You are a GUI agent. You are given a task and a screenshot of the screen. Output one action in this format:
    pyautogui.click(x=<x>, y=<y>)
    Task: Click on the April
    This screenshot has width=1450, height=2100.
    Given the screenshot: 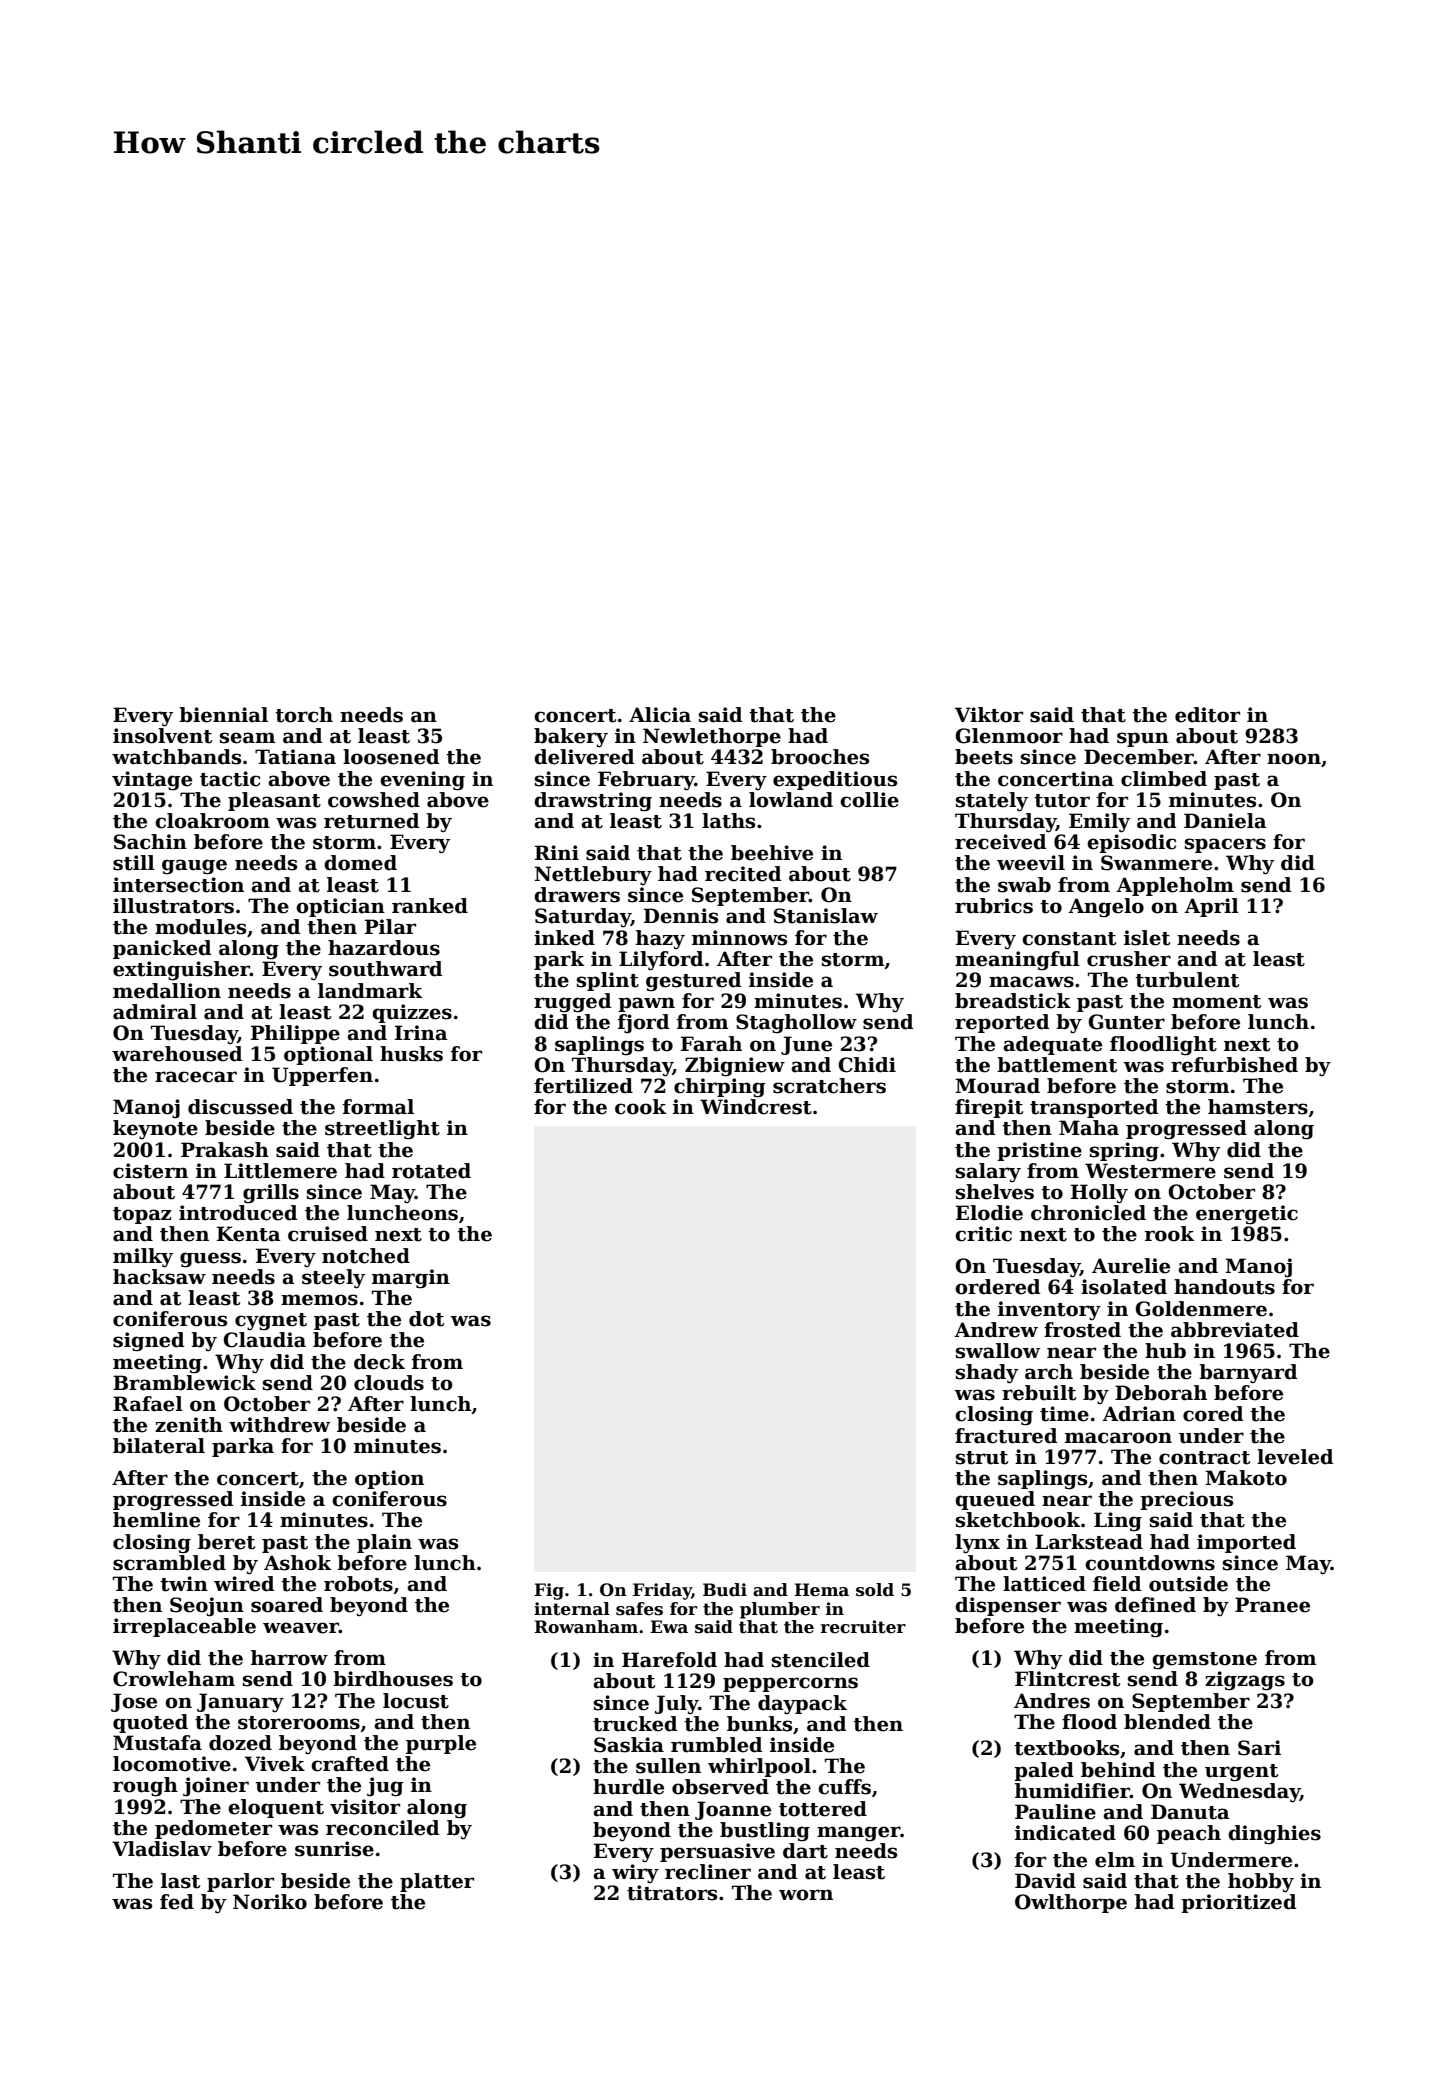 What is the action you would take?
    pyautogui.click(x=1211, y=907)
